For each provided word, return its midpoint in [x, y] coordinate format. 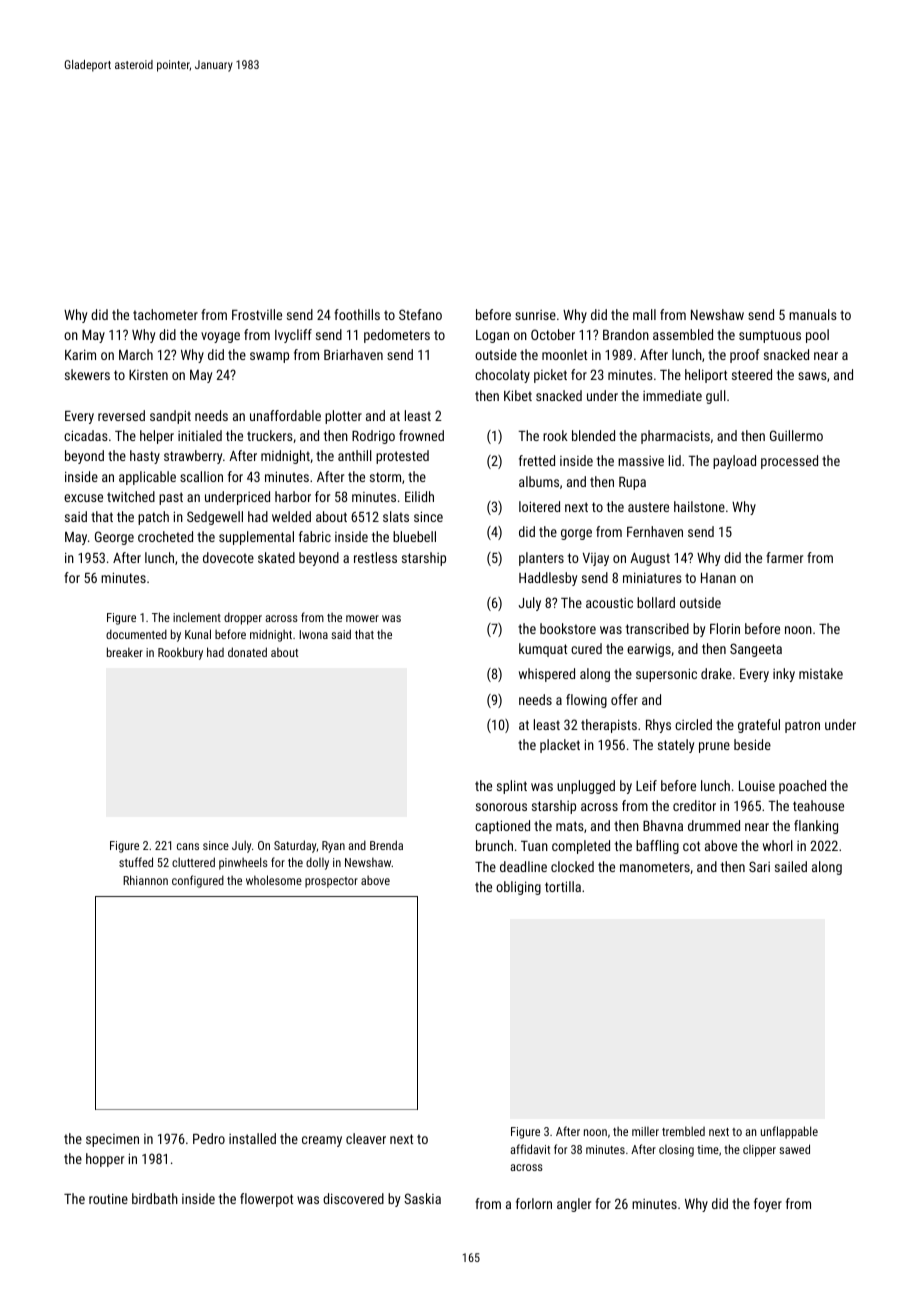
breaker [125, 652]
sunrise [535, 315]
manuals [813, 314]
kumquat [543, 650]
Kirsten [148, 375]
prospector [331, 882]
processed [789, 462]
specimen [112, 1140]
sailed [791, 866]
